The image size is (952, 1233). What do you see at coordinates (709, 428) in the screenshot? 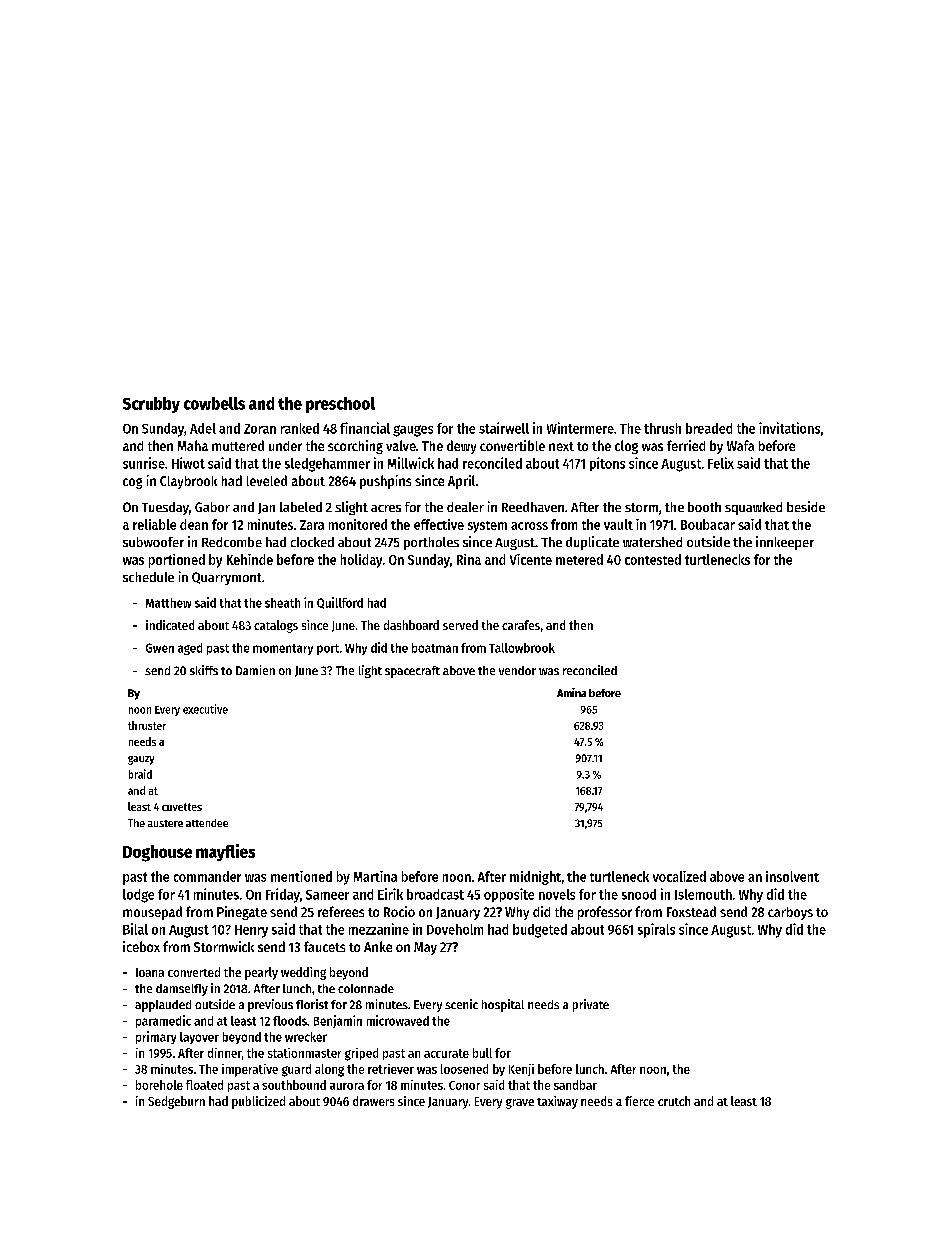
I see `breaded` at bounding box center [709, 428].
